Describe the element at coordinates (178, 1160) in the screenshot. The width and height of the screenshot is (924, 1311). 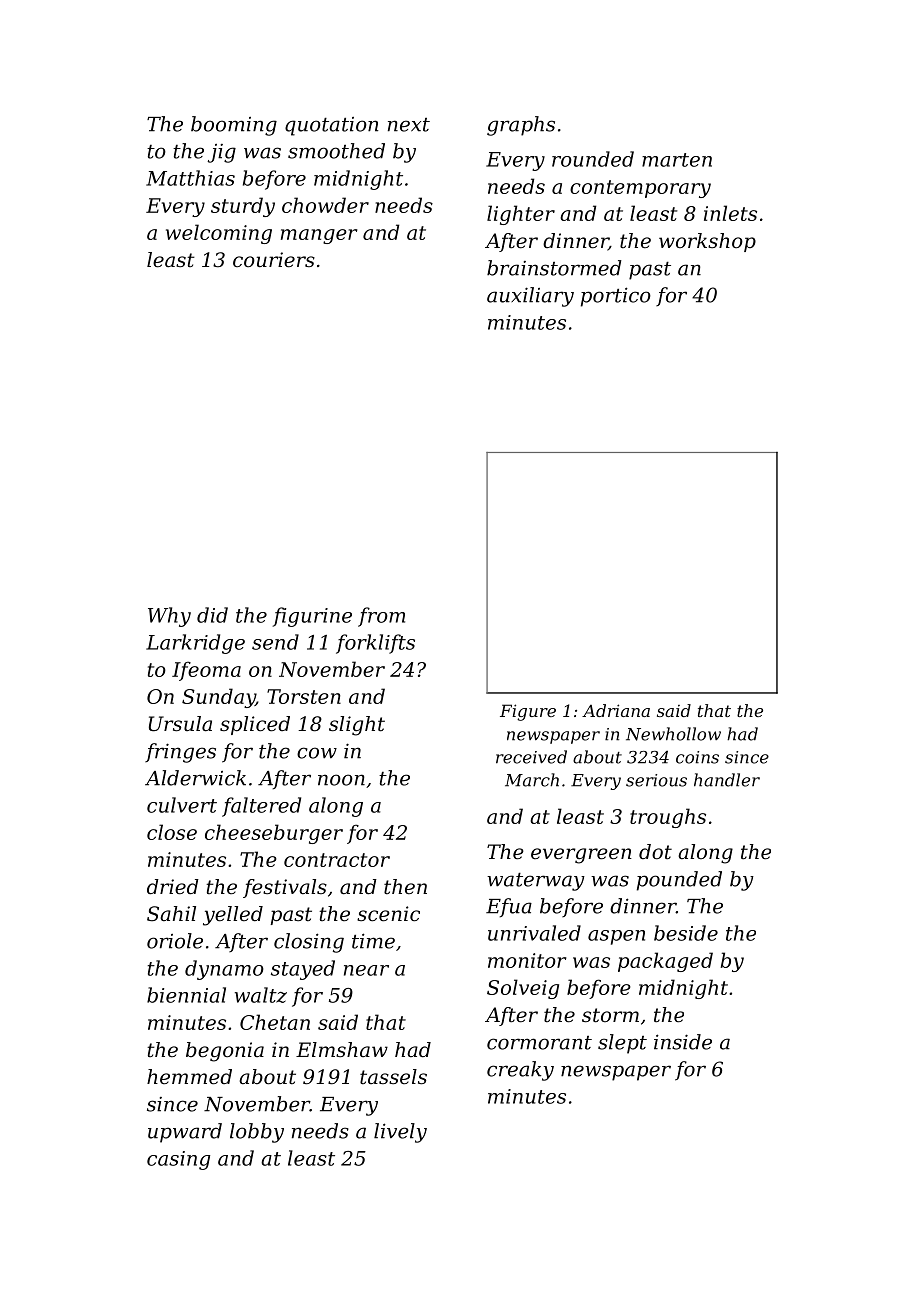
I see `casing` at that location.
